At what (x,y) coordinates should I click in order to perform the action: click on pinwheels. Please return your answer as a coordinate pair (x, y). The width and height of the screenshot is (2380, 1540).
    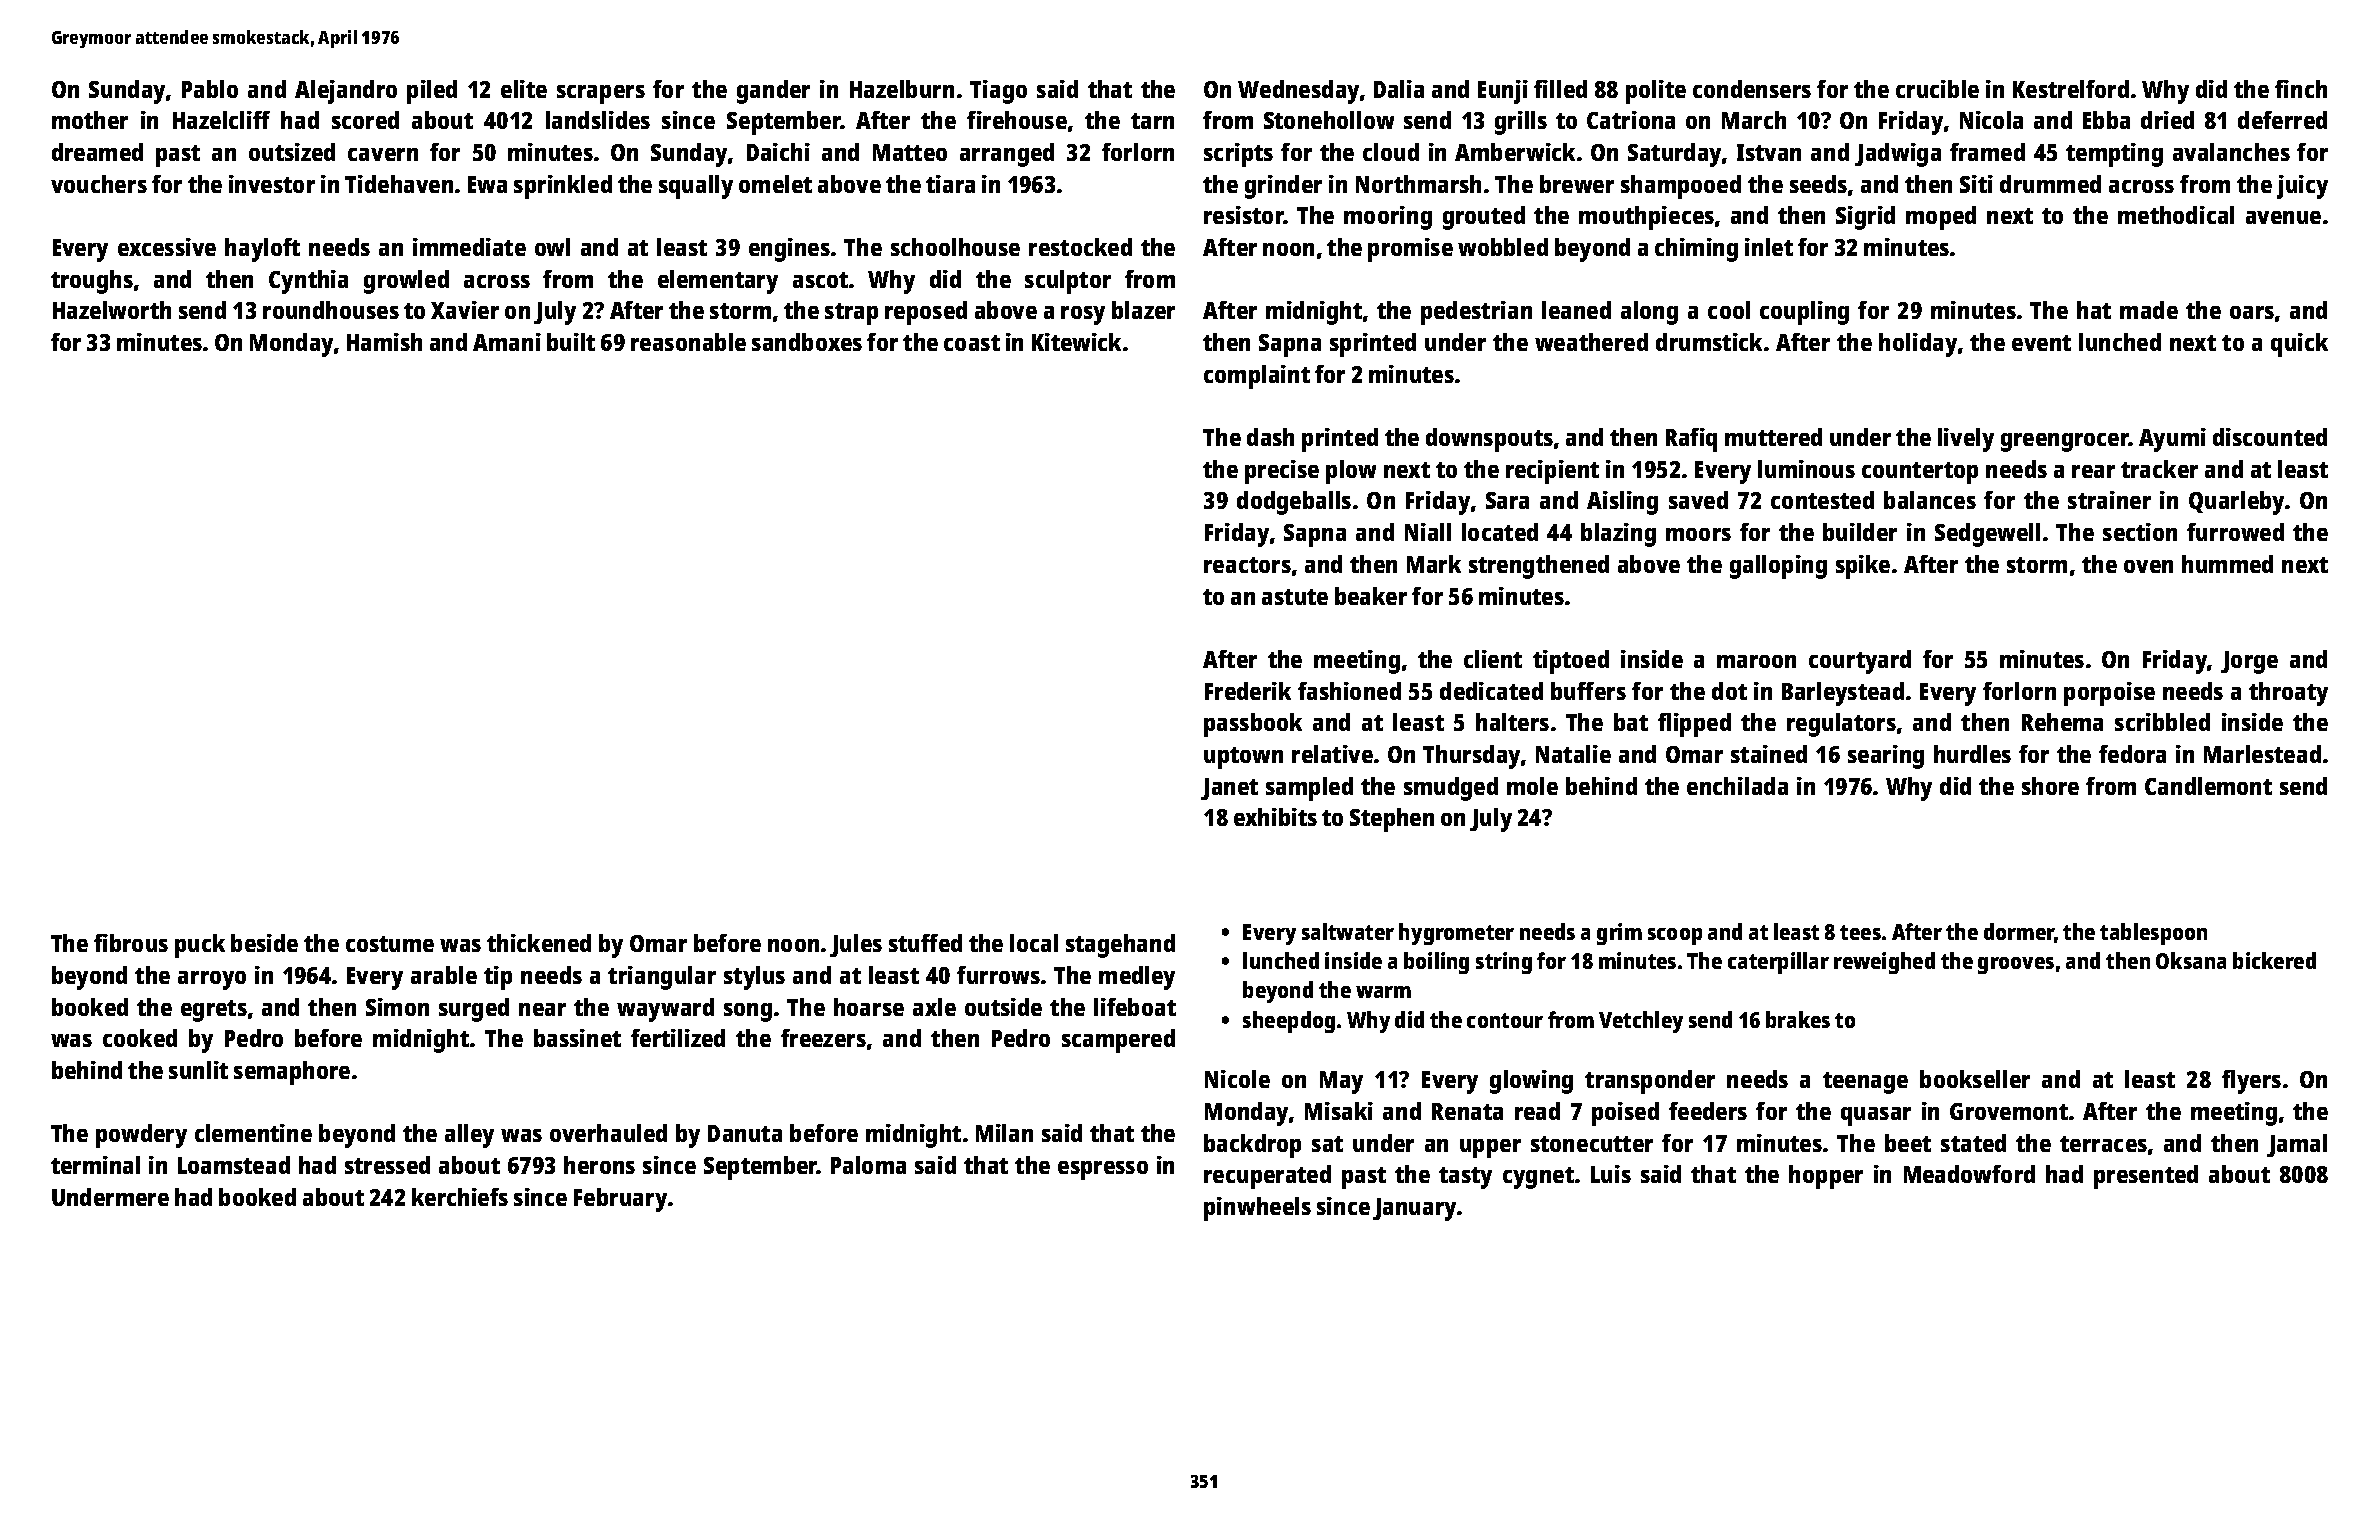
    Looking at the image, I should click on (1257, 1209).
